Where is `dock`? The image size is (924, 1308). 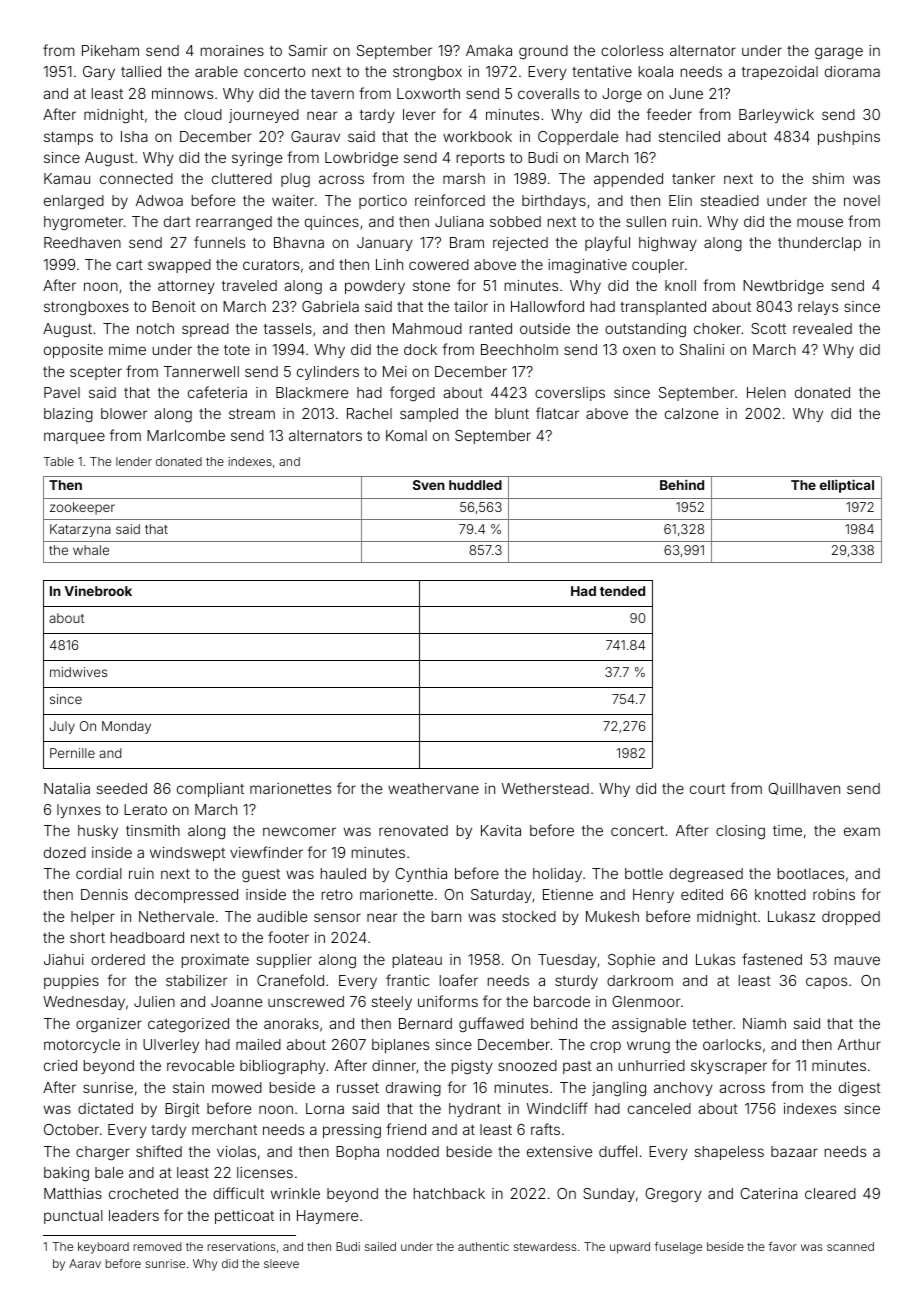
dock is located at coordinates (420, 349).
